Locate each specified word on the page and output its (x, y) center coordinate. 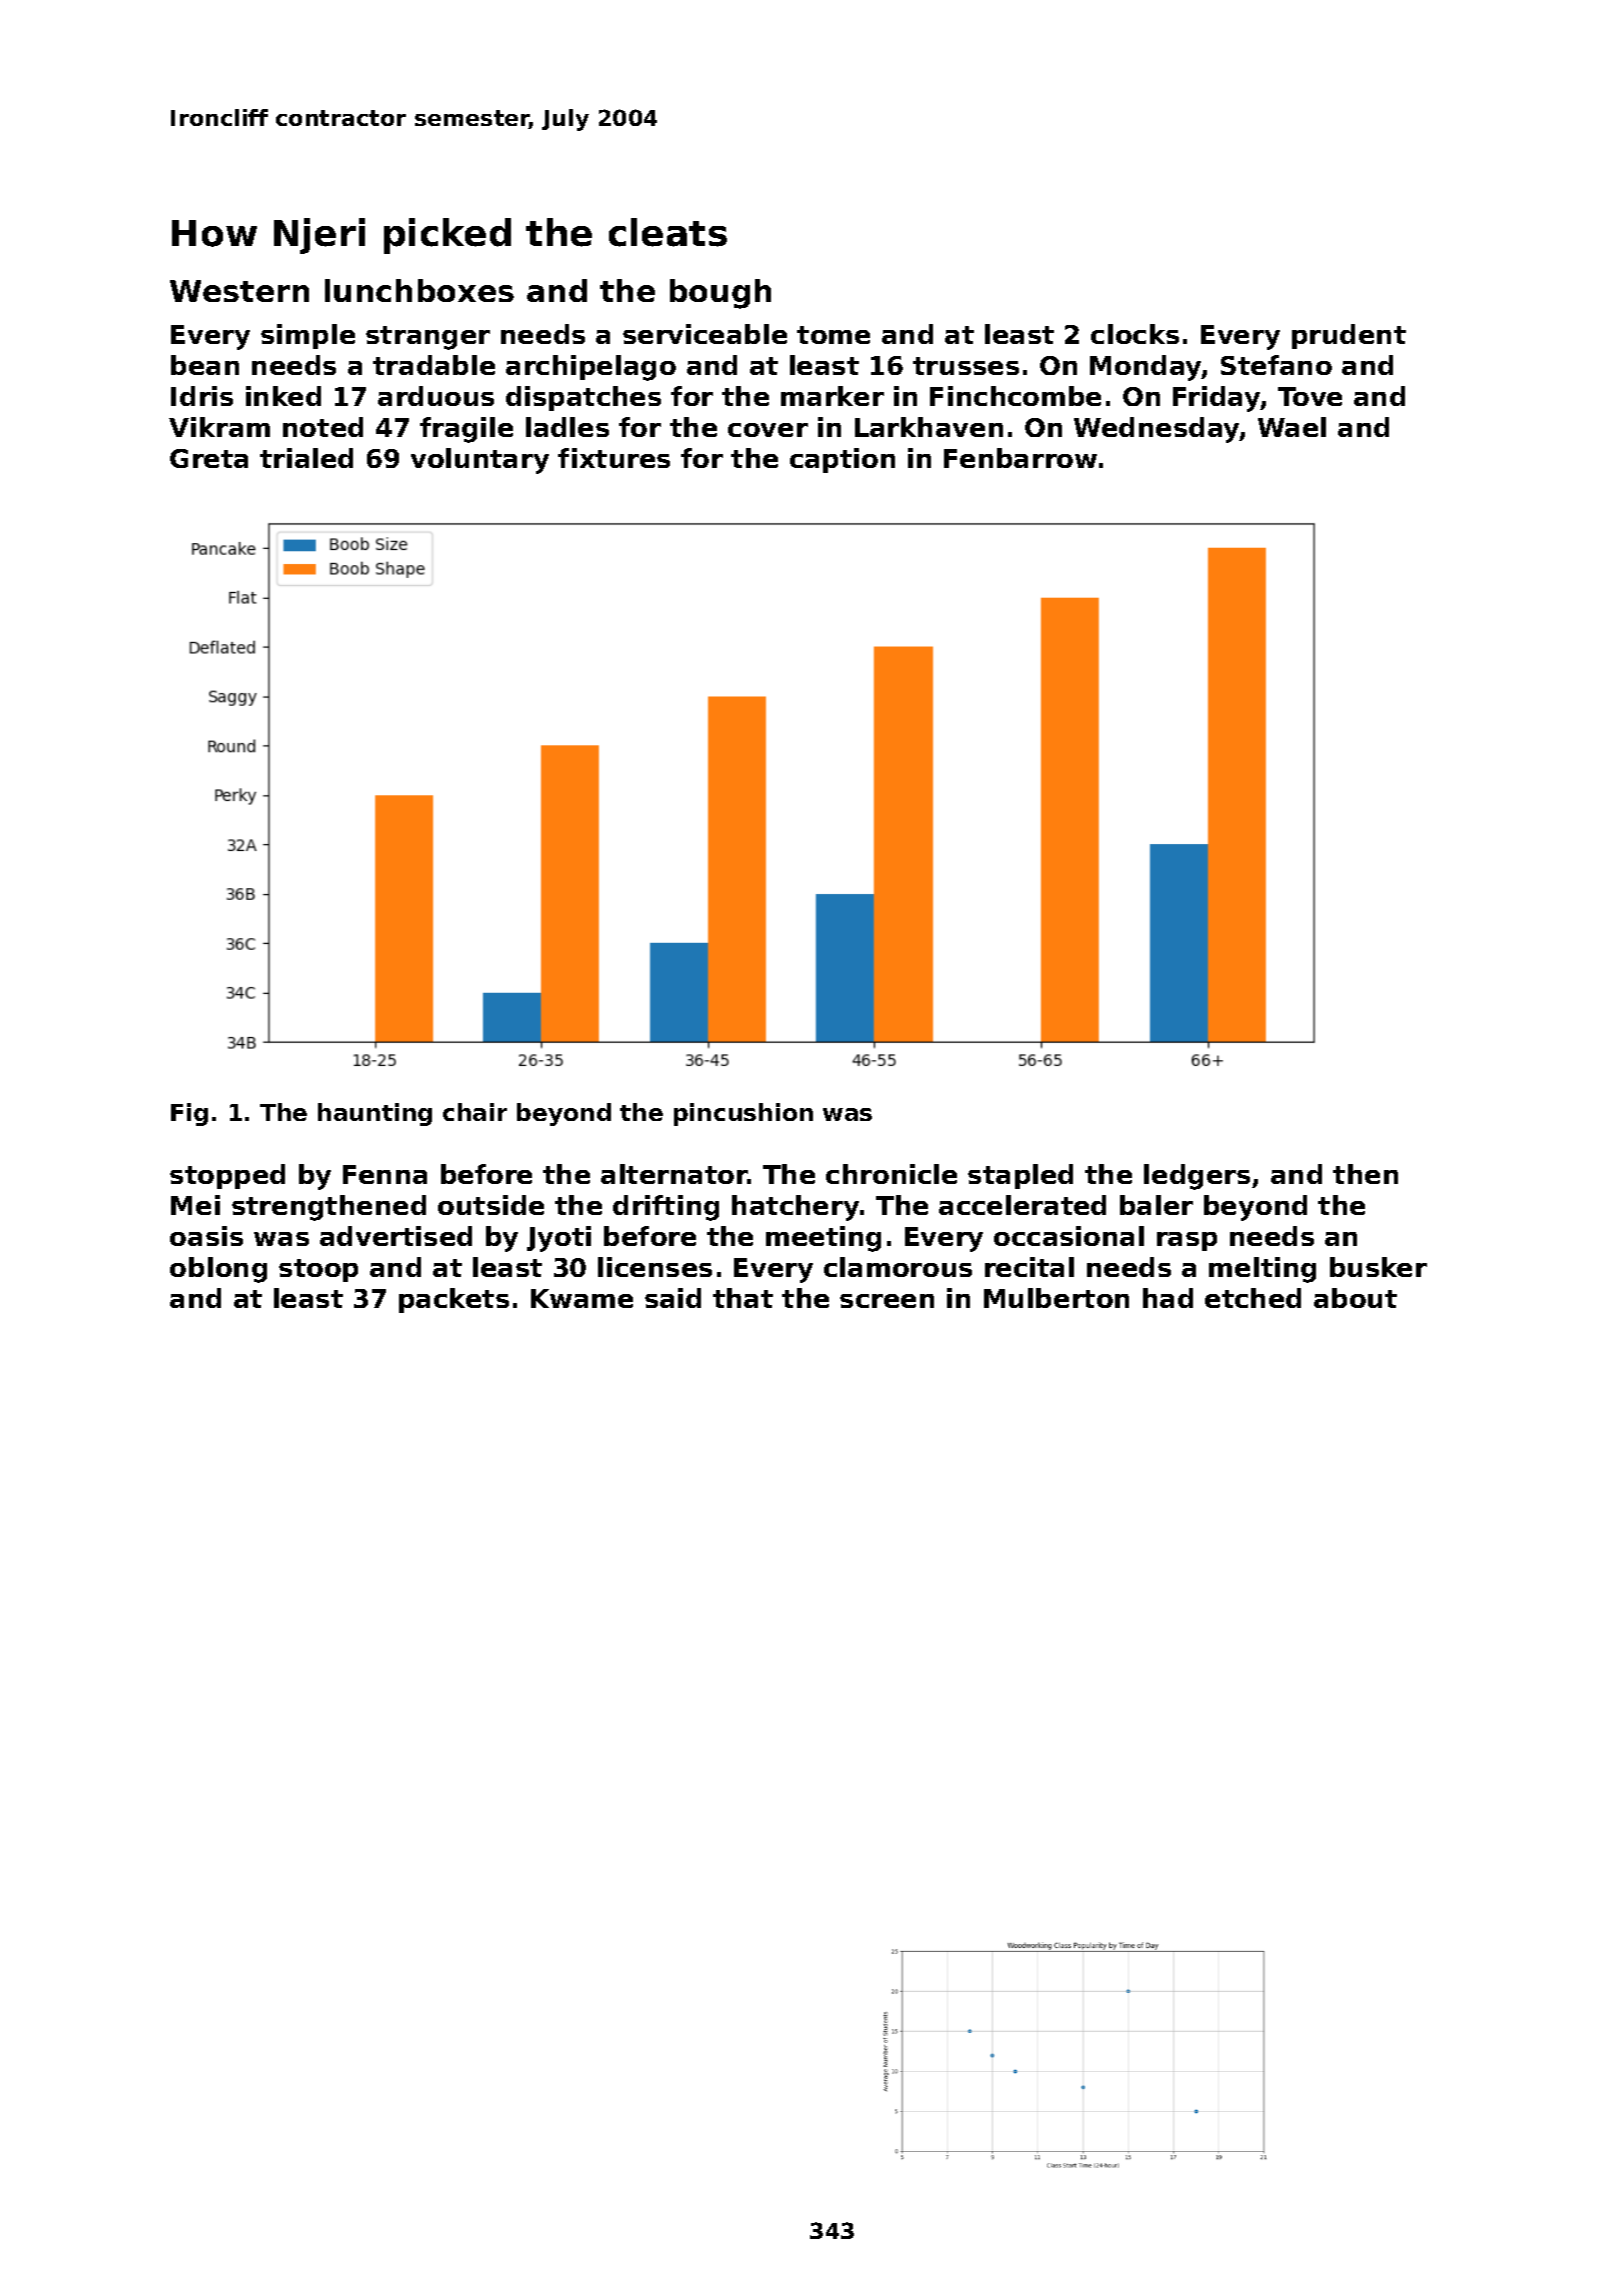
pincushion (743, 1114)
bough (720, 294)
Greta (209, 458)
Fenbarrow (1020, 458)
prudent (1349, 336)
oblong (218, 1270)
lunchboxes (419, 290)
